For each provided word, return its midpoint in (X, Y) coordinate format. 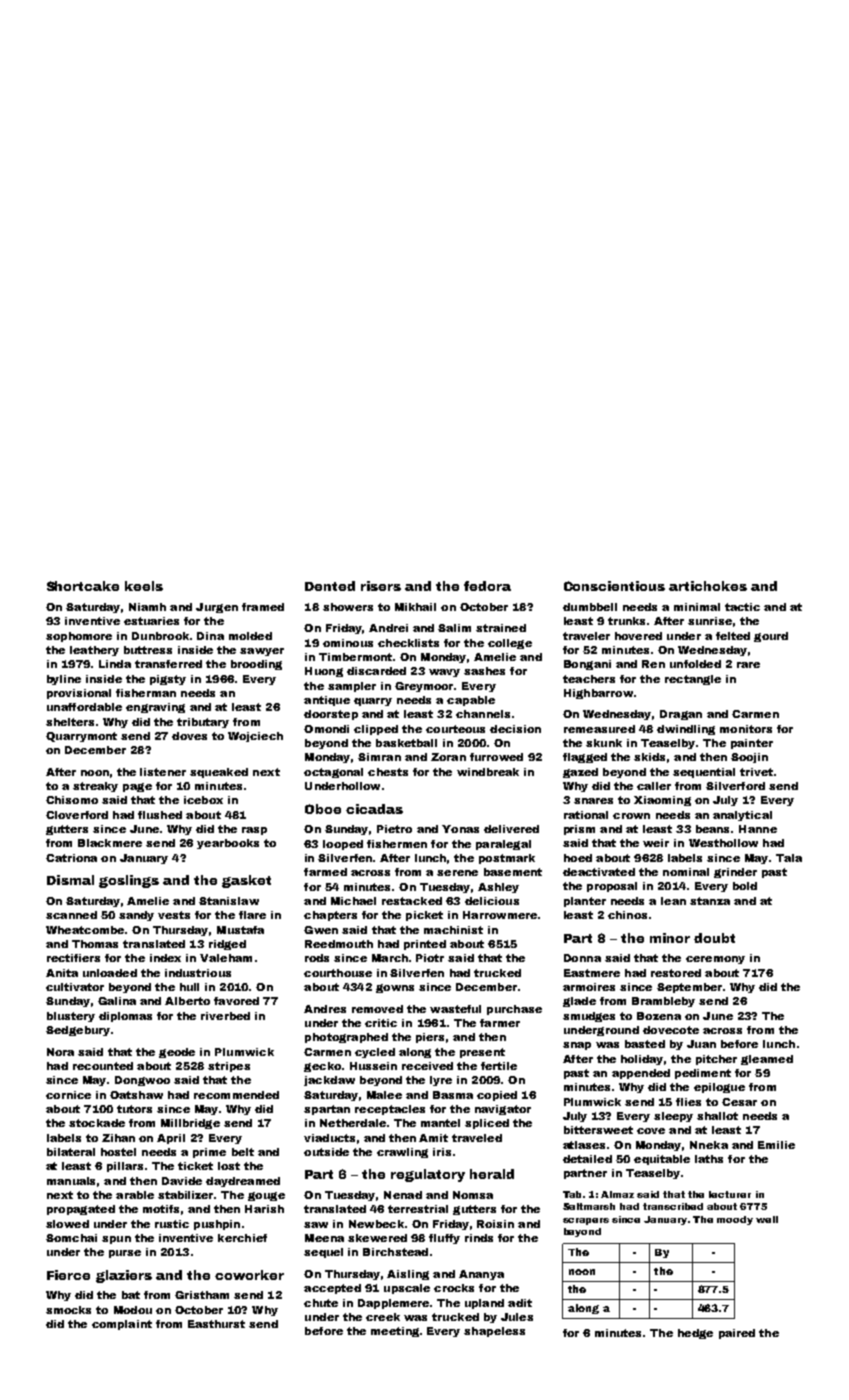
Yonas (460, 829)
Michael (353, 901)
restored (676, 973)
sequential (704, 773)
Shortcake (83, 586)
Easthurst (216, 1324)
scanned (71, 915)
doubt (714, 938)
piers (430, 1038)
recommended (236, 1095)
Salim (454, 628)
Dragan (681, 715)
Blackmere (110, 843)
